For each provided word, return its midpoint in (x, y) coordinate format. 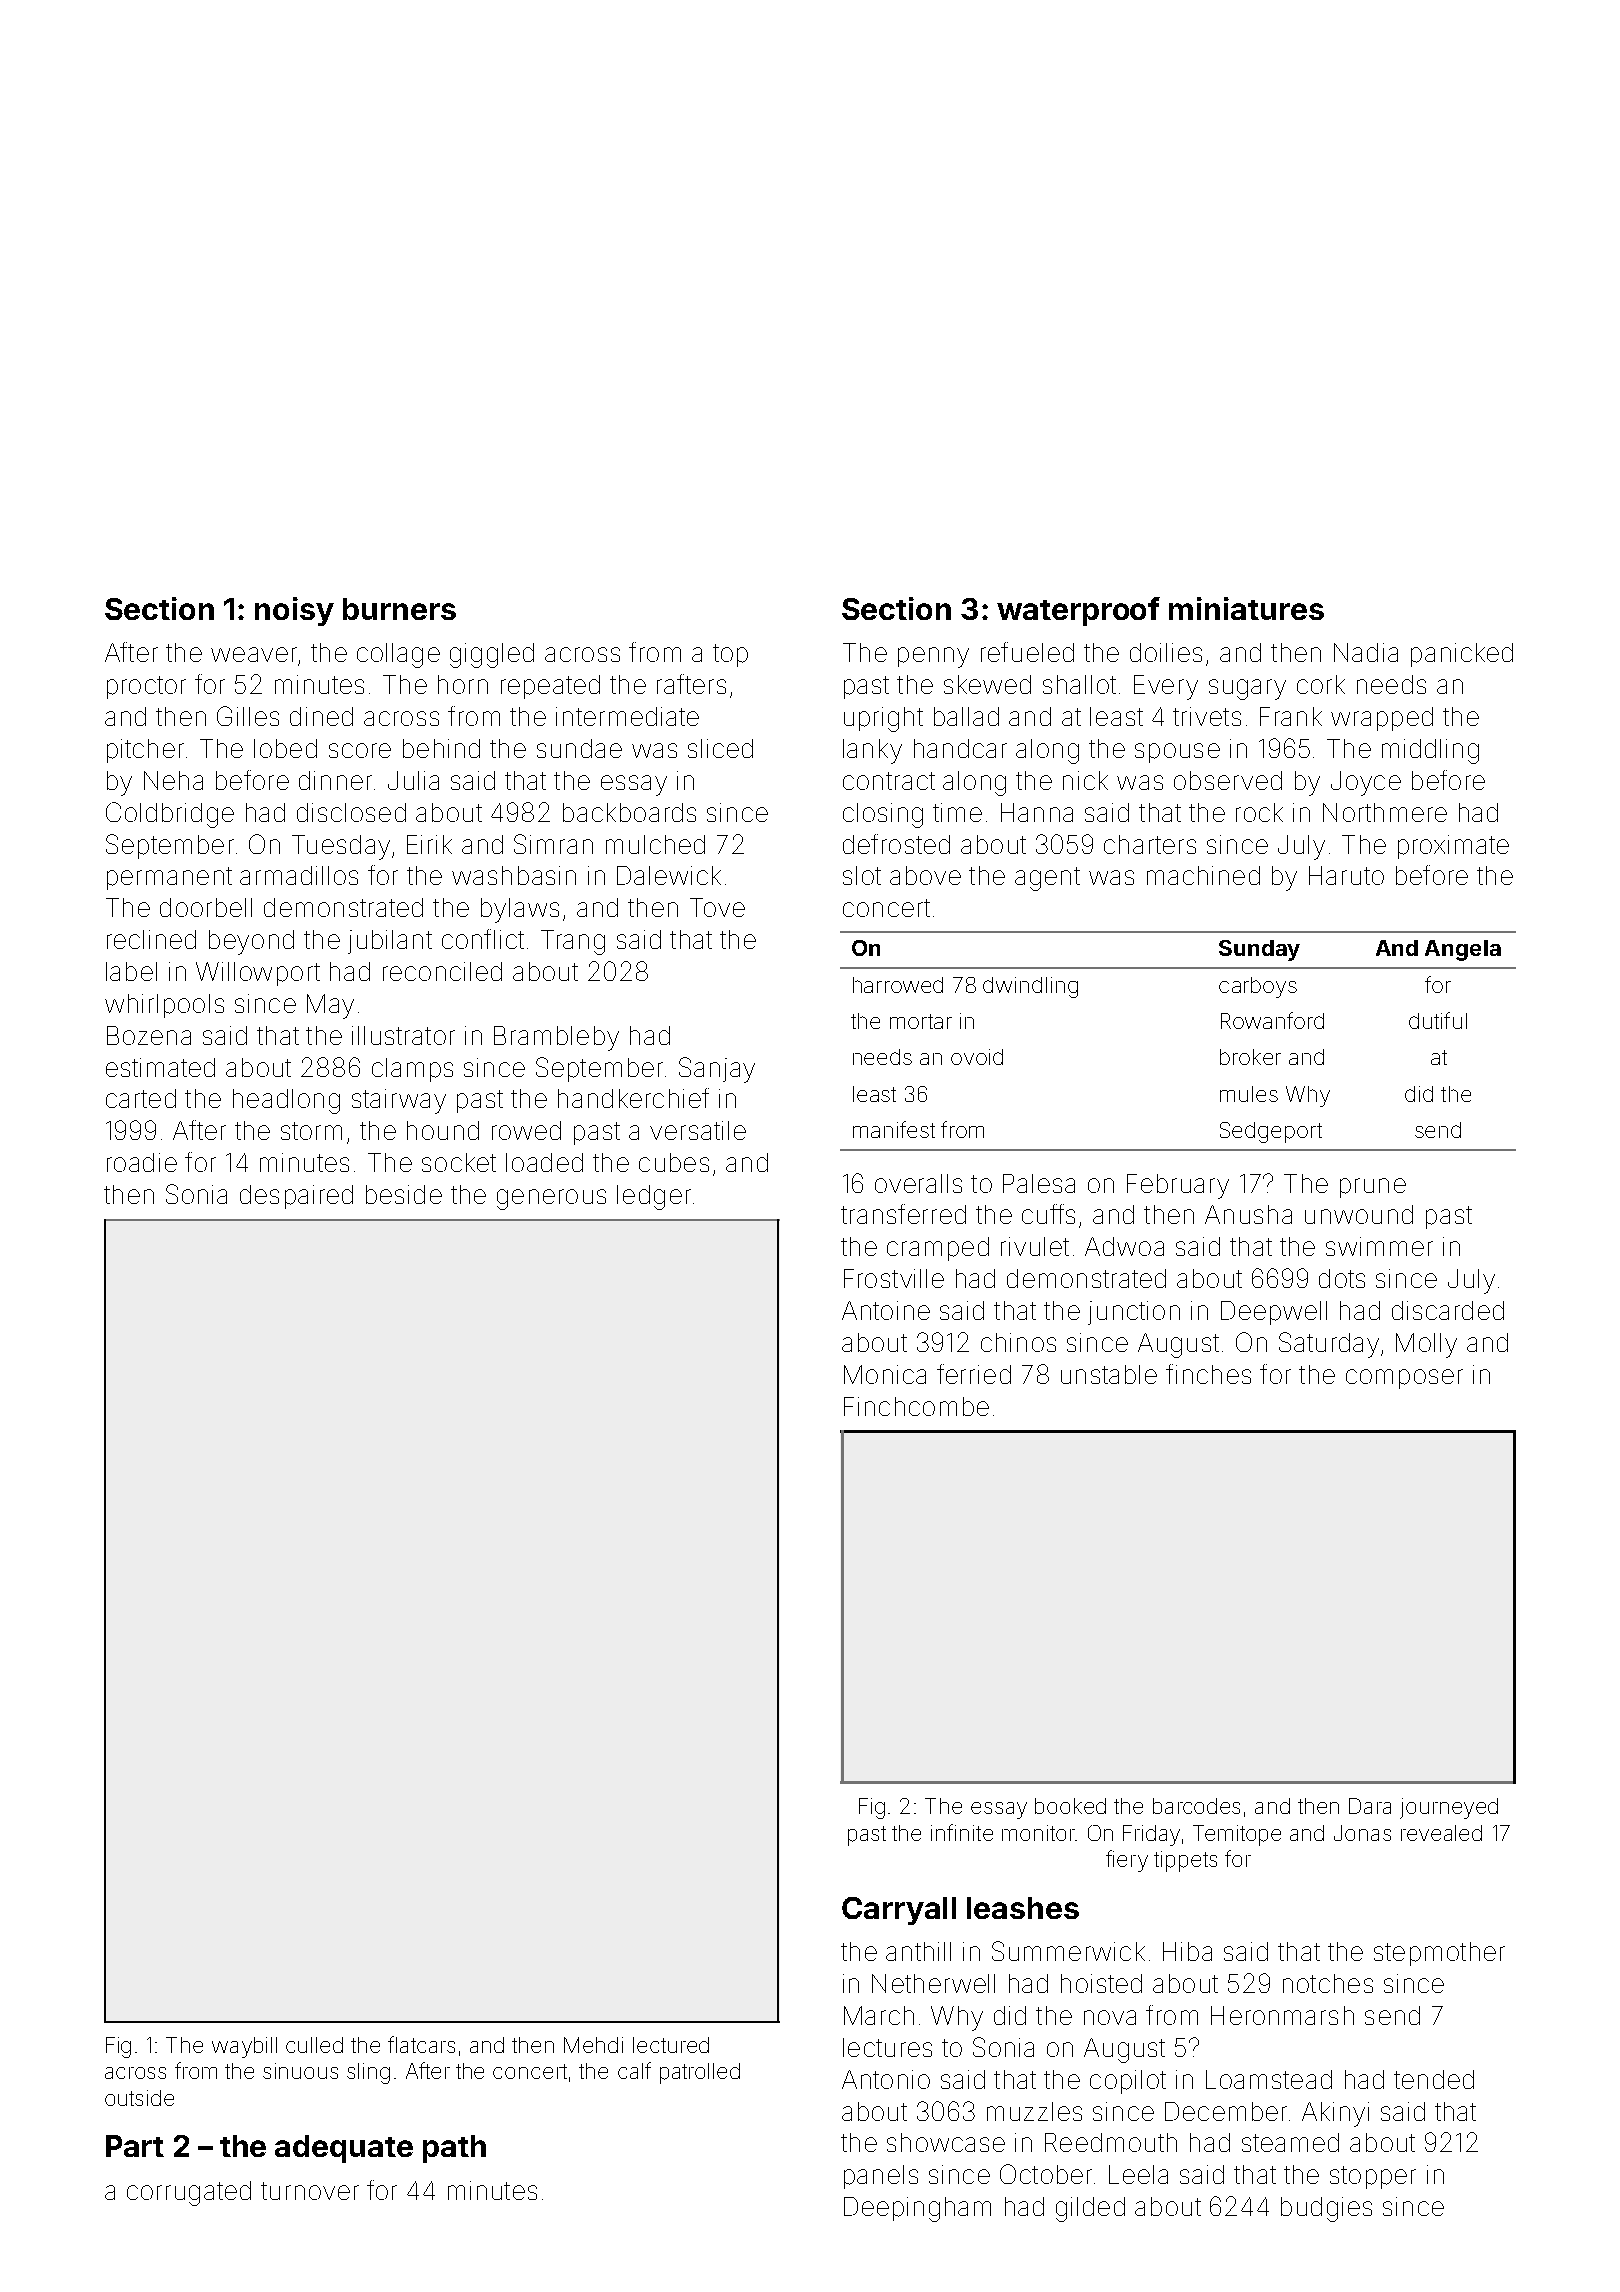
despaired (296, 1197)
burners (399, 609)
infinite (962, 1832)
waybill (244, 2047)
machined (1203, 875)
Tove (717, 907)
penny (933, 657)
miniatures (1246, 608)
